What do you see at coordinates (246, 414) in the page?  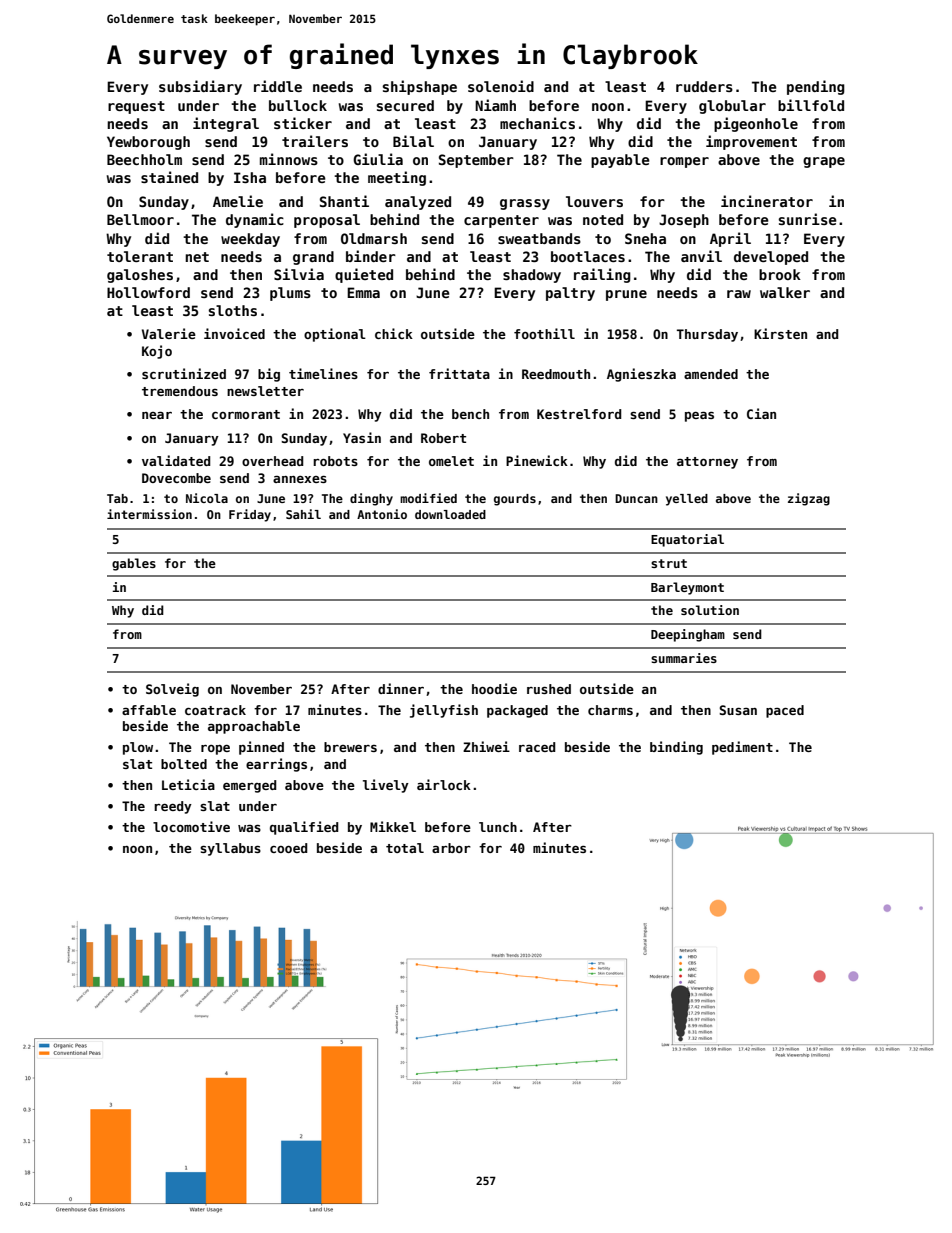 I see `cormorant` at bounding box center [246, 414].
